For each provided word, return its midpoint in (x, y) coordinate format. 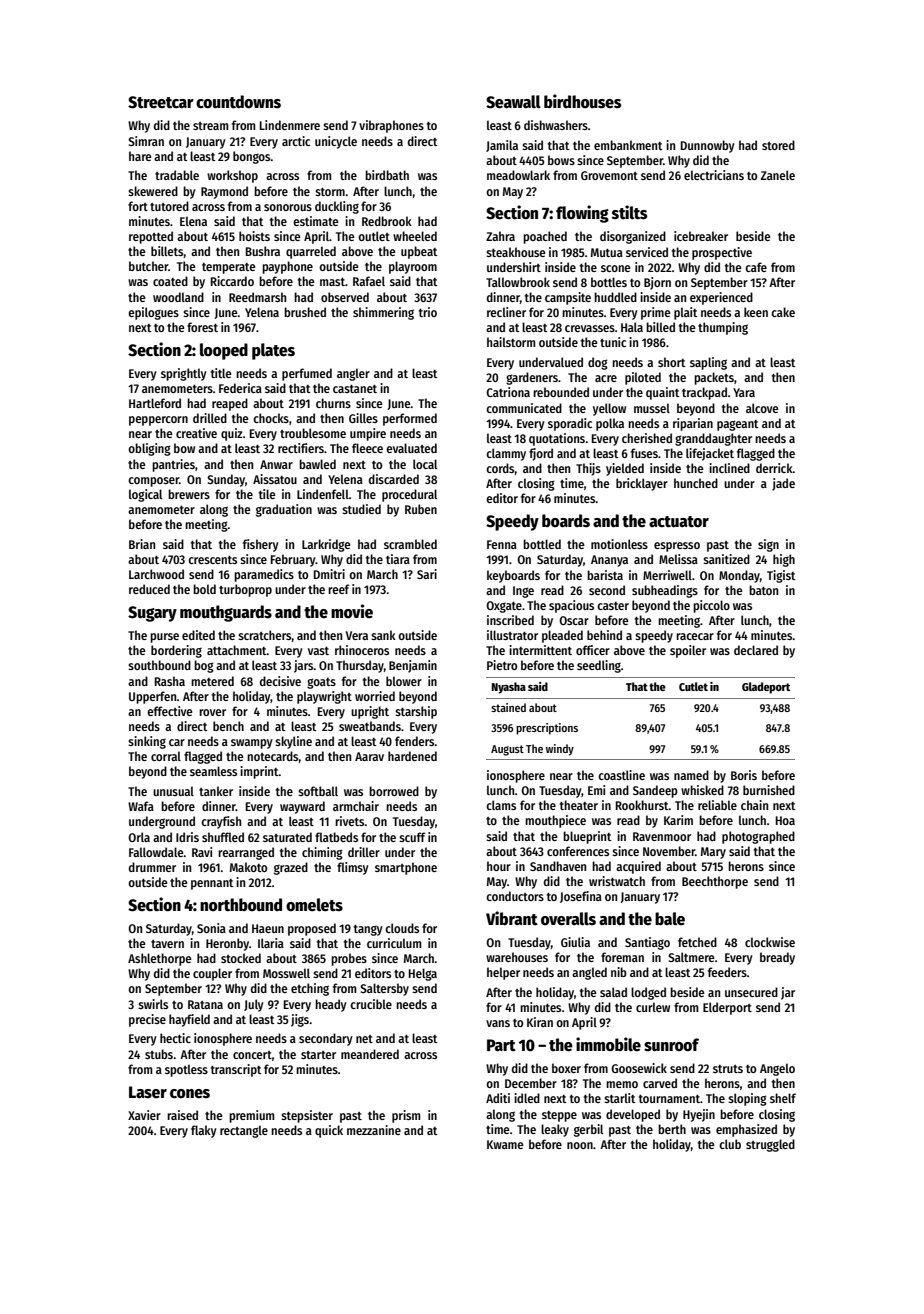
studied (361, 509)
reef (339, 589)
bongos (252, 157)
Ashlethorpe (160, 959)
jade (783, 484)
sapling (708, 363)
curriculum (394, 943)
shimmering (383, 313)
